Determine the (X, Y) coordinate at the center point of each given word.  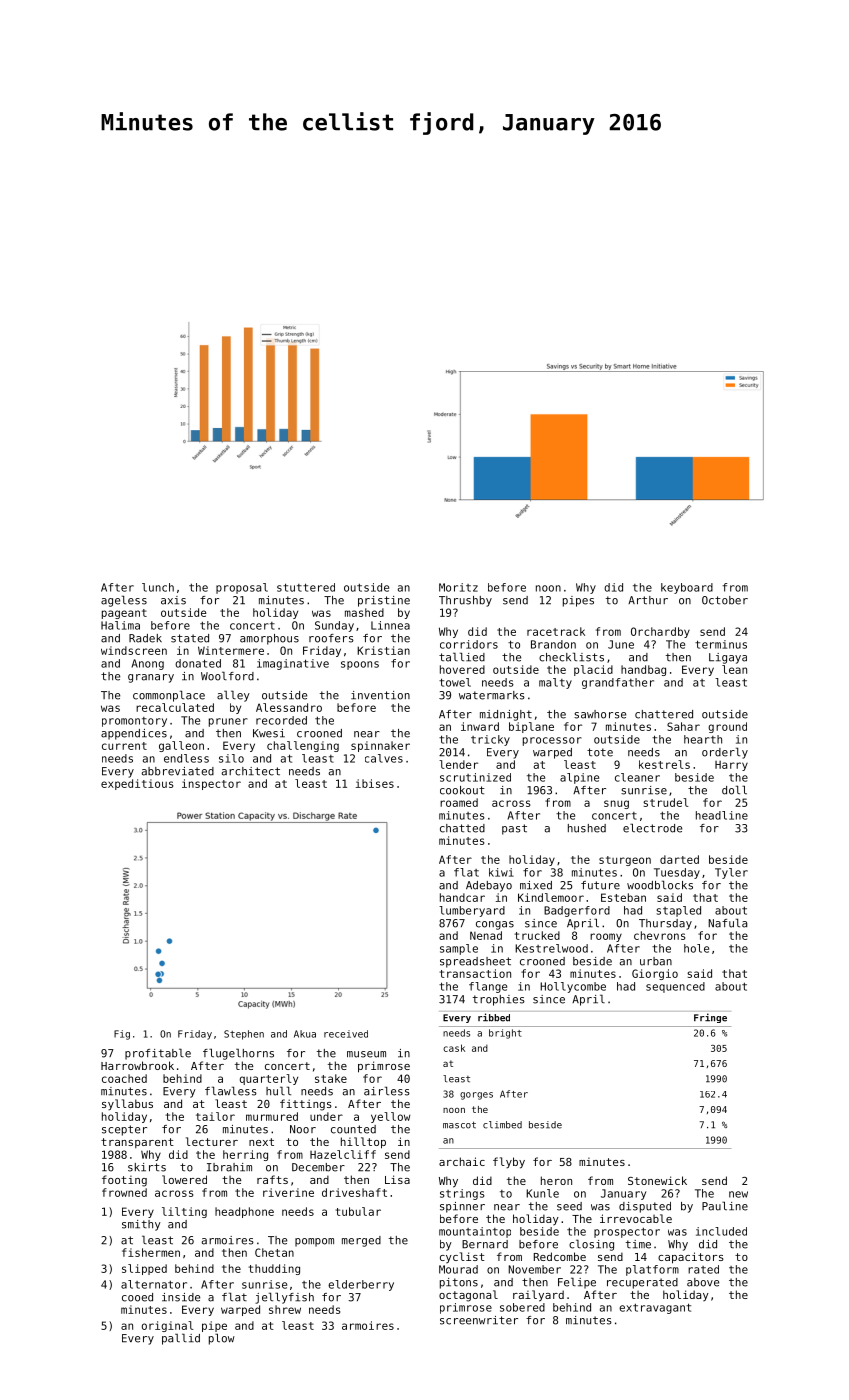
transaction (475, 973)
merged (361, 1241)
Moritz (458, 587)
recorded (281, 720)
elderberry (361, 1285)
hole (696, 948)
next (261, 1142)
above (703, 1282)
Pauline (725, 1206)
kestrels (664, 764)
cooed (137, 1297)
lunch (158, 587)
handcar (462, 897)
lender (458, 764)
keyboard (687, 588)
